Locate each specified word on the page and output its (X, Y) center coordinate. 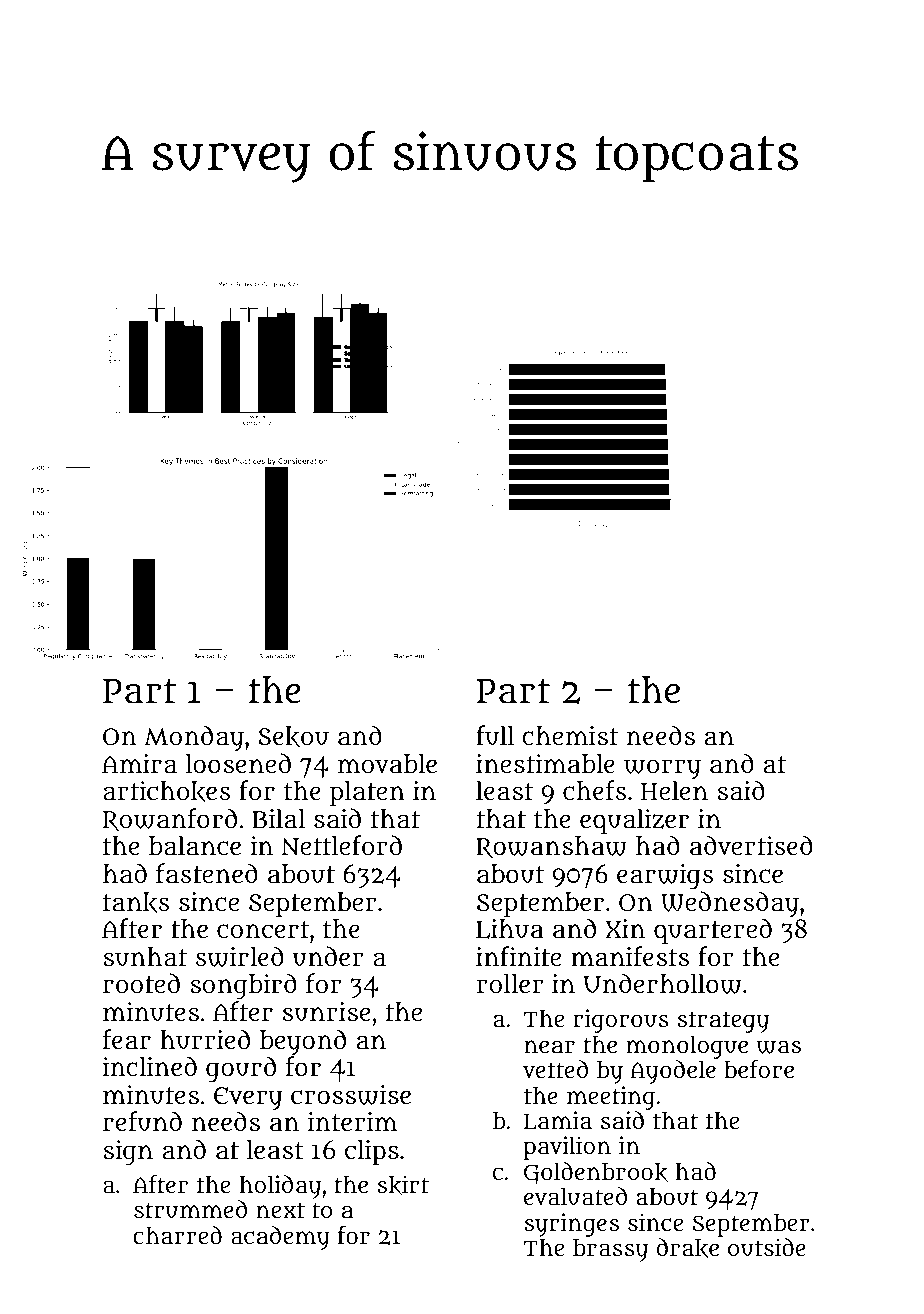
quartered (713, 931)
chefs (595, 790)
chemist (570, 735)
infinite (518, 956)
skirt (403, 1185)
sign (128, 1153)
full (495, 735)
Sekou (293, 736)
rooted (141, 983)
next (280, 1210)
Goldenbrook (596, 1173)
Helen (674, 790)
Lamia (558, 1120)
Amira (139, 764)
